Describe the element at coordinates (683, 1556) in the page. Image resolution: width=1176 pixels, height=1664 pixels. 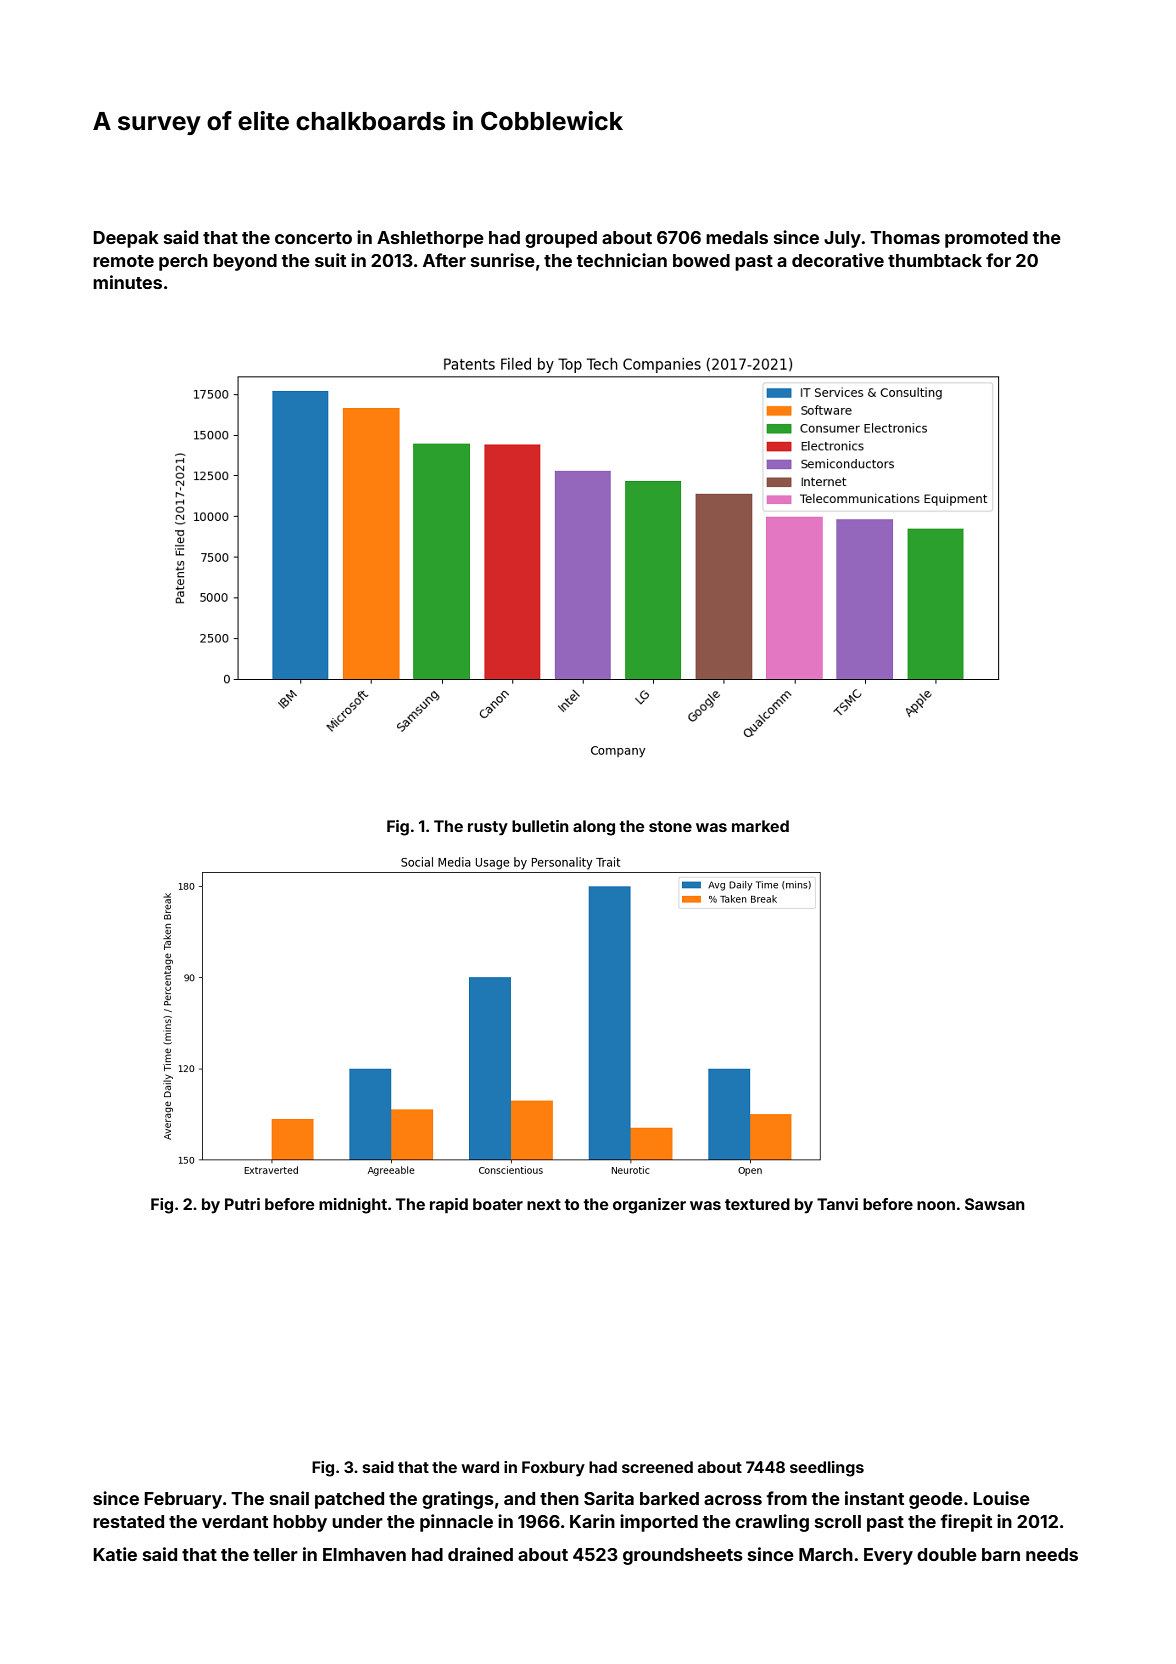
I see `groundsheets` at that location.
